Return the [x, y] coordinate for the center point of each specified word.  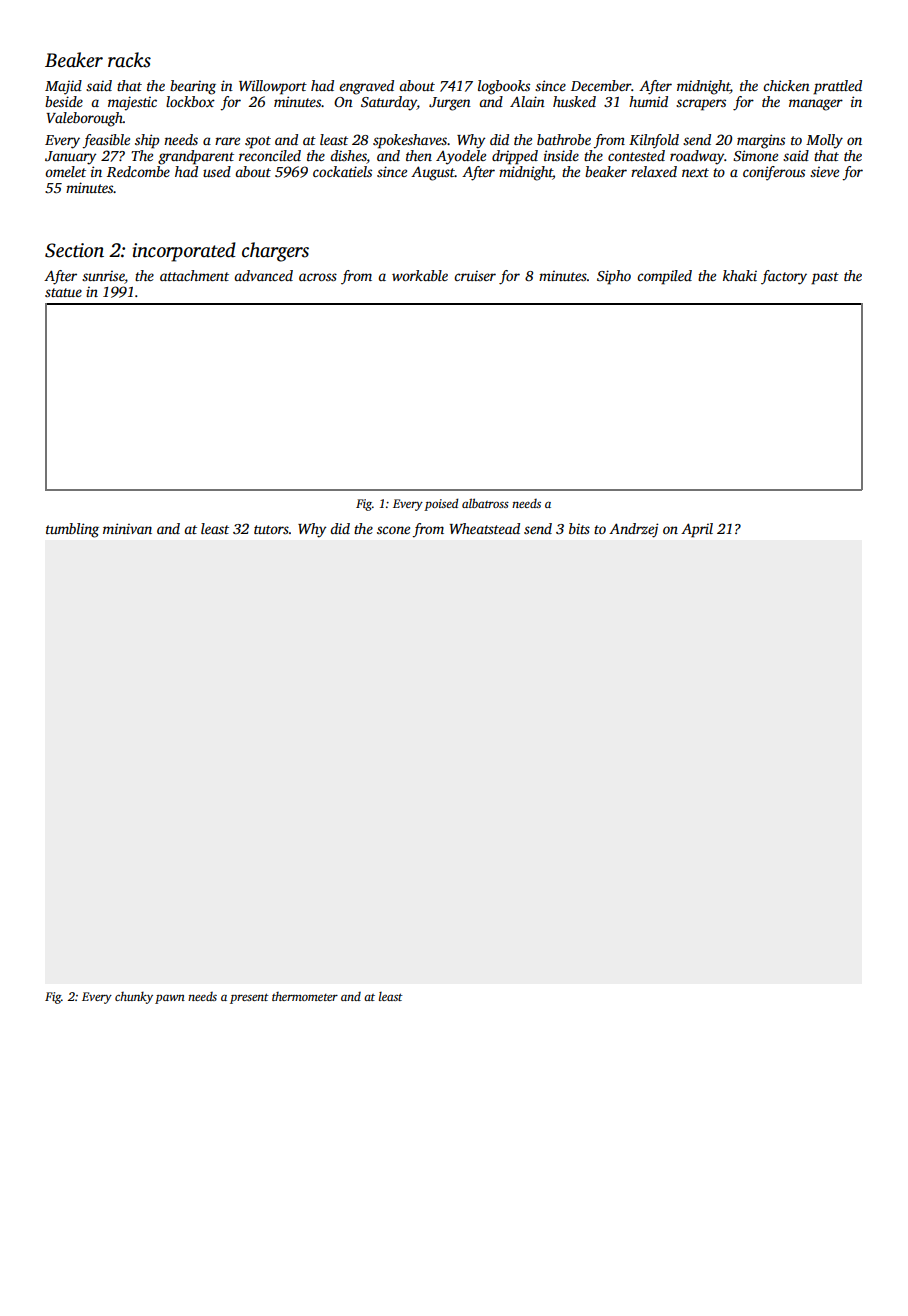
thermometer [305, 996]
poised [441, 504]
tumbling [72, 530]
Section [74, 250]
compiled [664, 277]
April [697, 530]
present [249, 998]
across [318, 277]
